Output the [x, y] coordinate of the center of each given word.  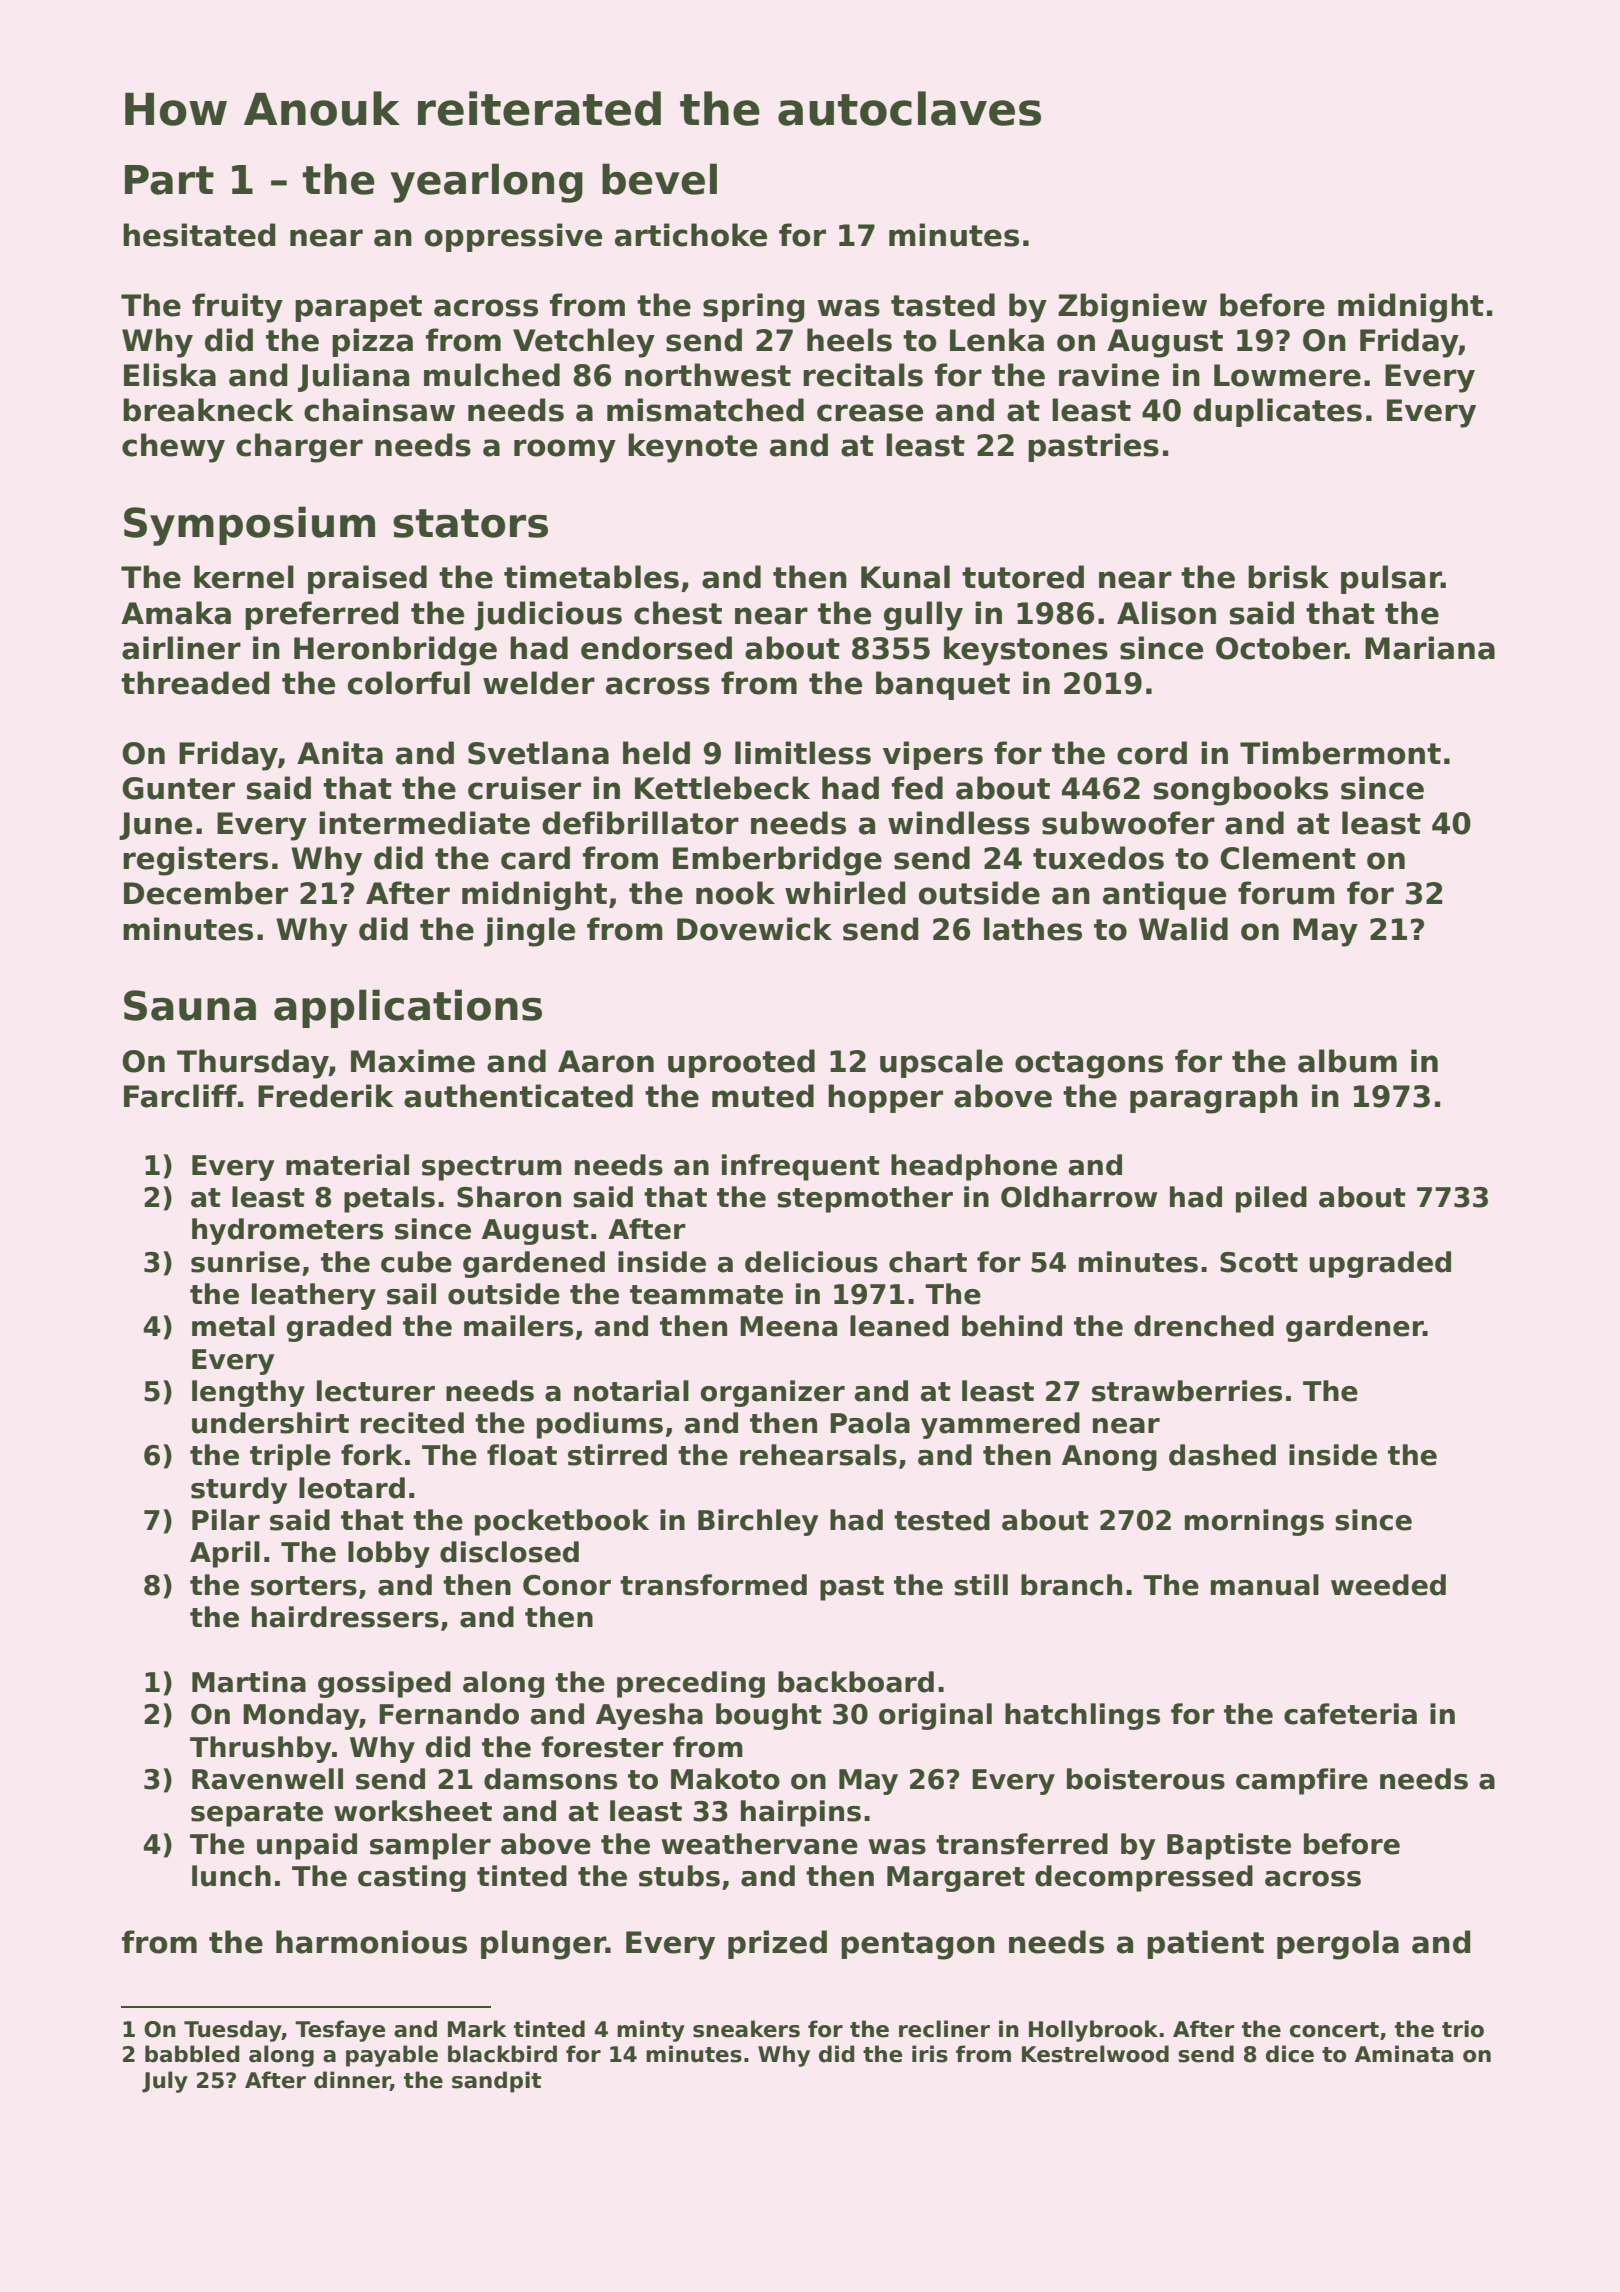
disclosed [509, 1552]
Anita [340, 753]
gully [923, 616]
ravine [1109, 375]
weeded [1388, 1585]
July [165, 2082]
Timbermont [1340, 753]
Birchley [758, 1522]
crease [870, 413]
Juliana [353, 377]
